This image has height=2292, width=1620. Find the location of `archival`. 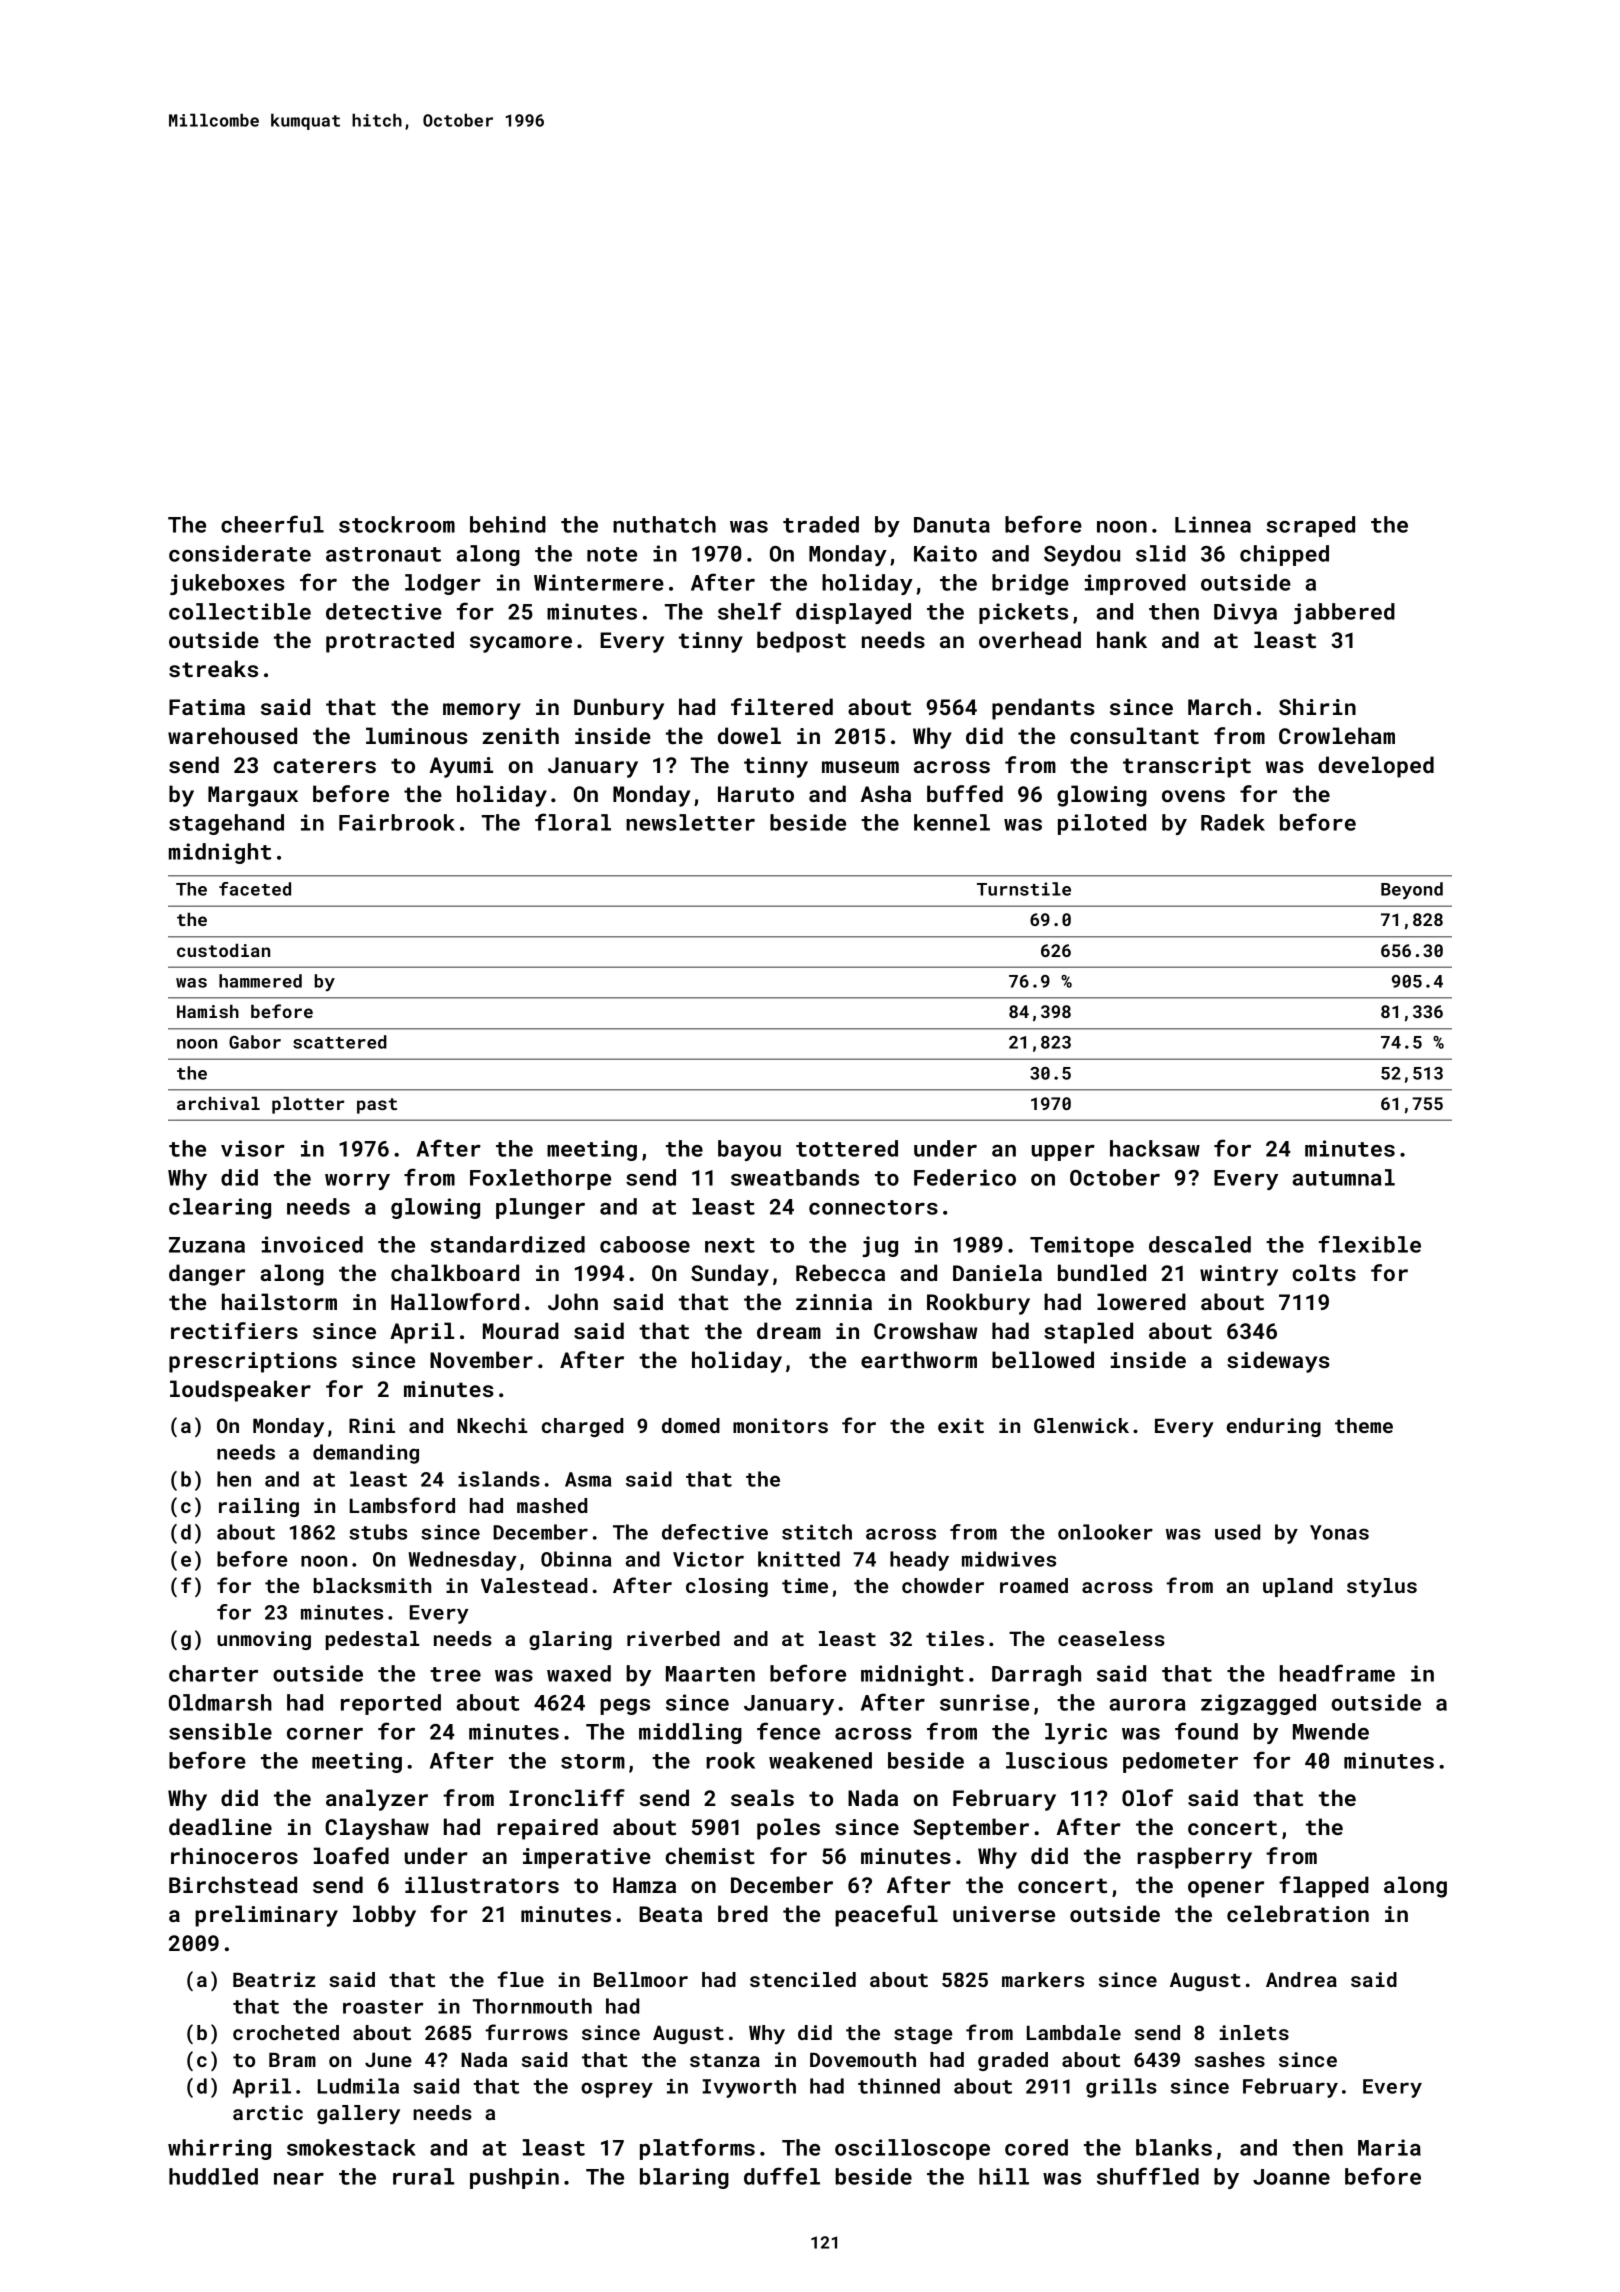

archival is located at coordinates (218, 1103).
